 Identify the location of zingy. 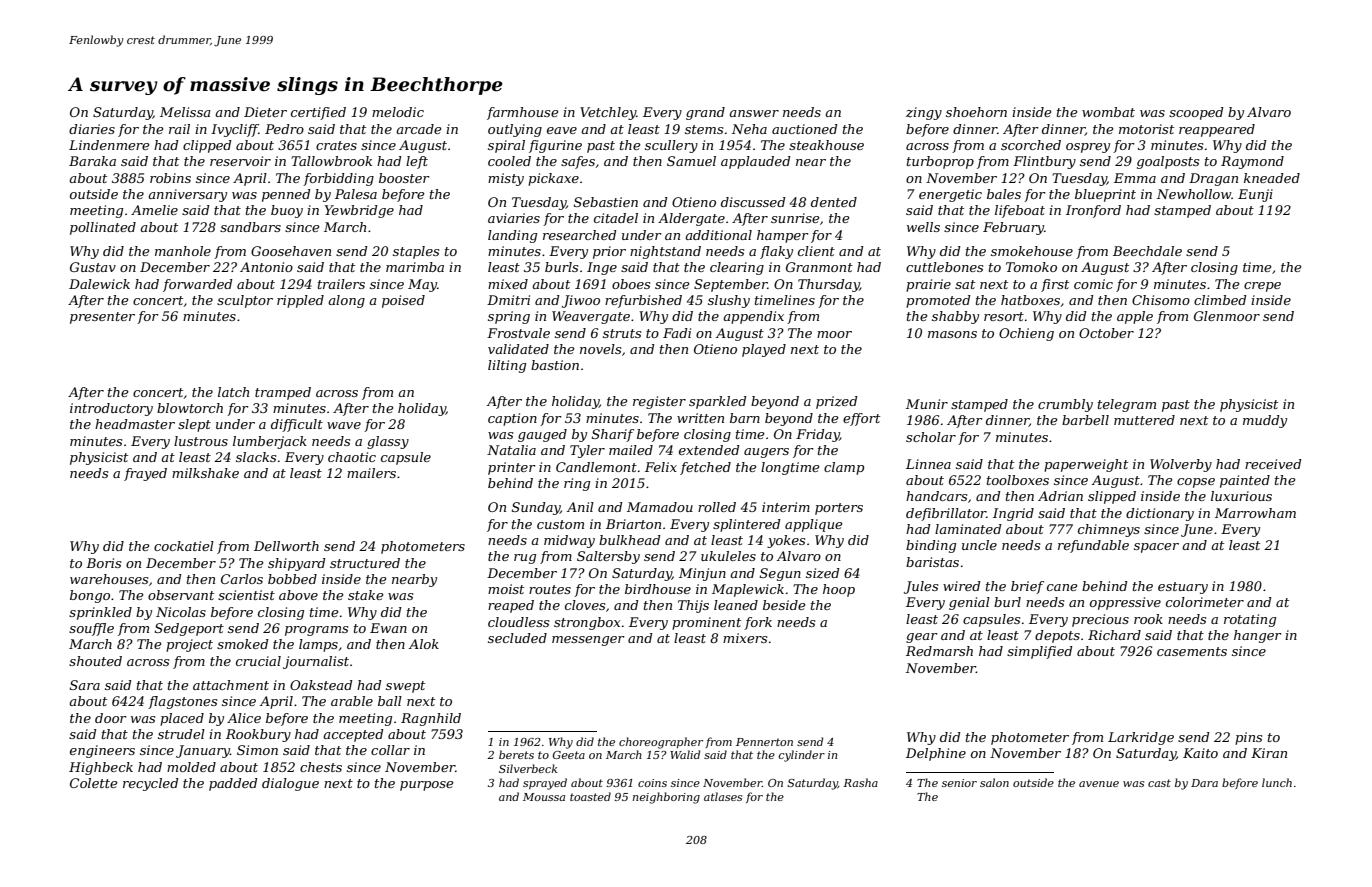
(924, 113).
